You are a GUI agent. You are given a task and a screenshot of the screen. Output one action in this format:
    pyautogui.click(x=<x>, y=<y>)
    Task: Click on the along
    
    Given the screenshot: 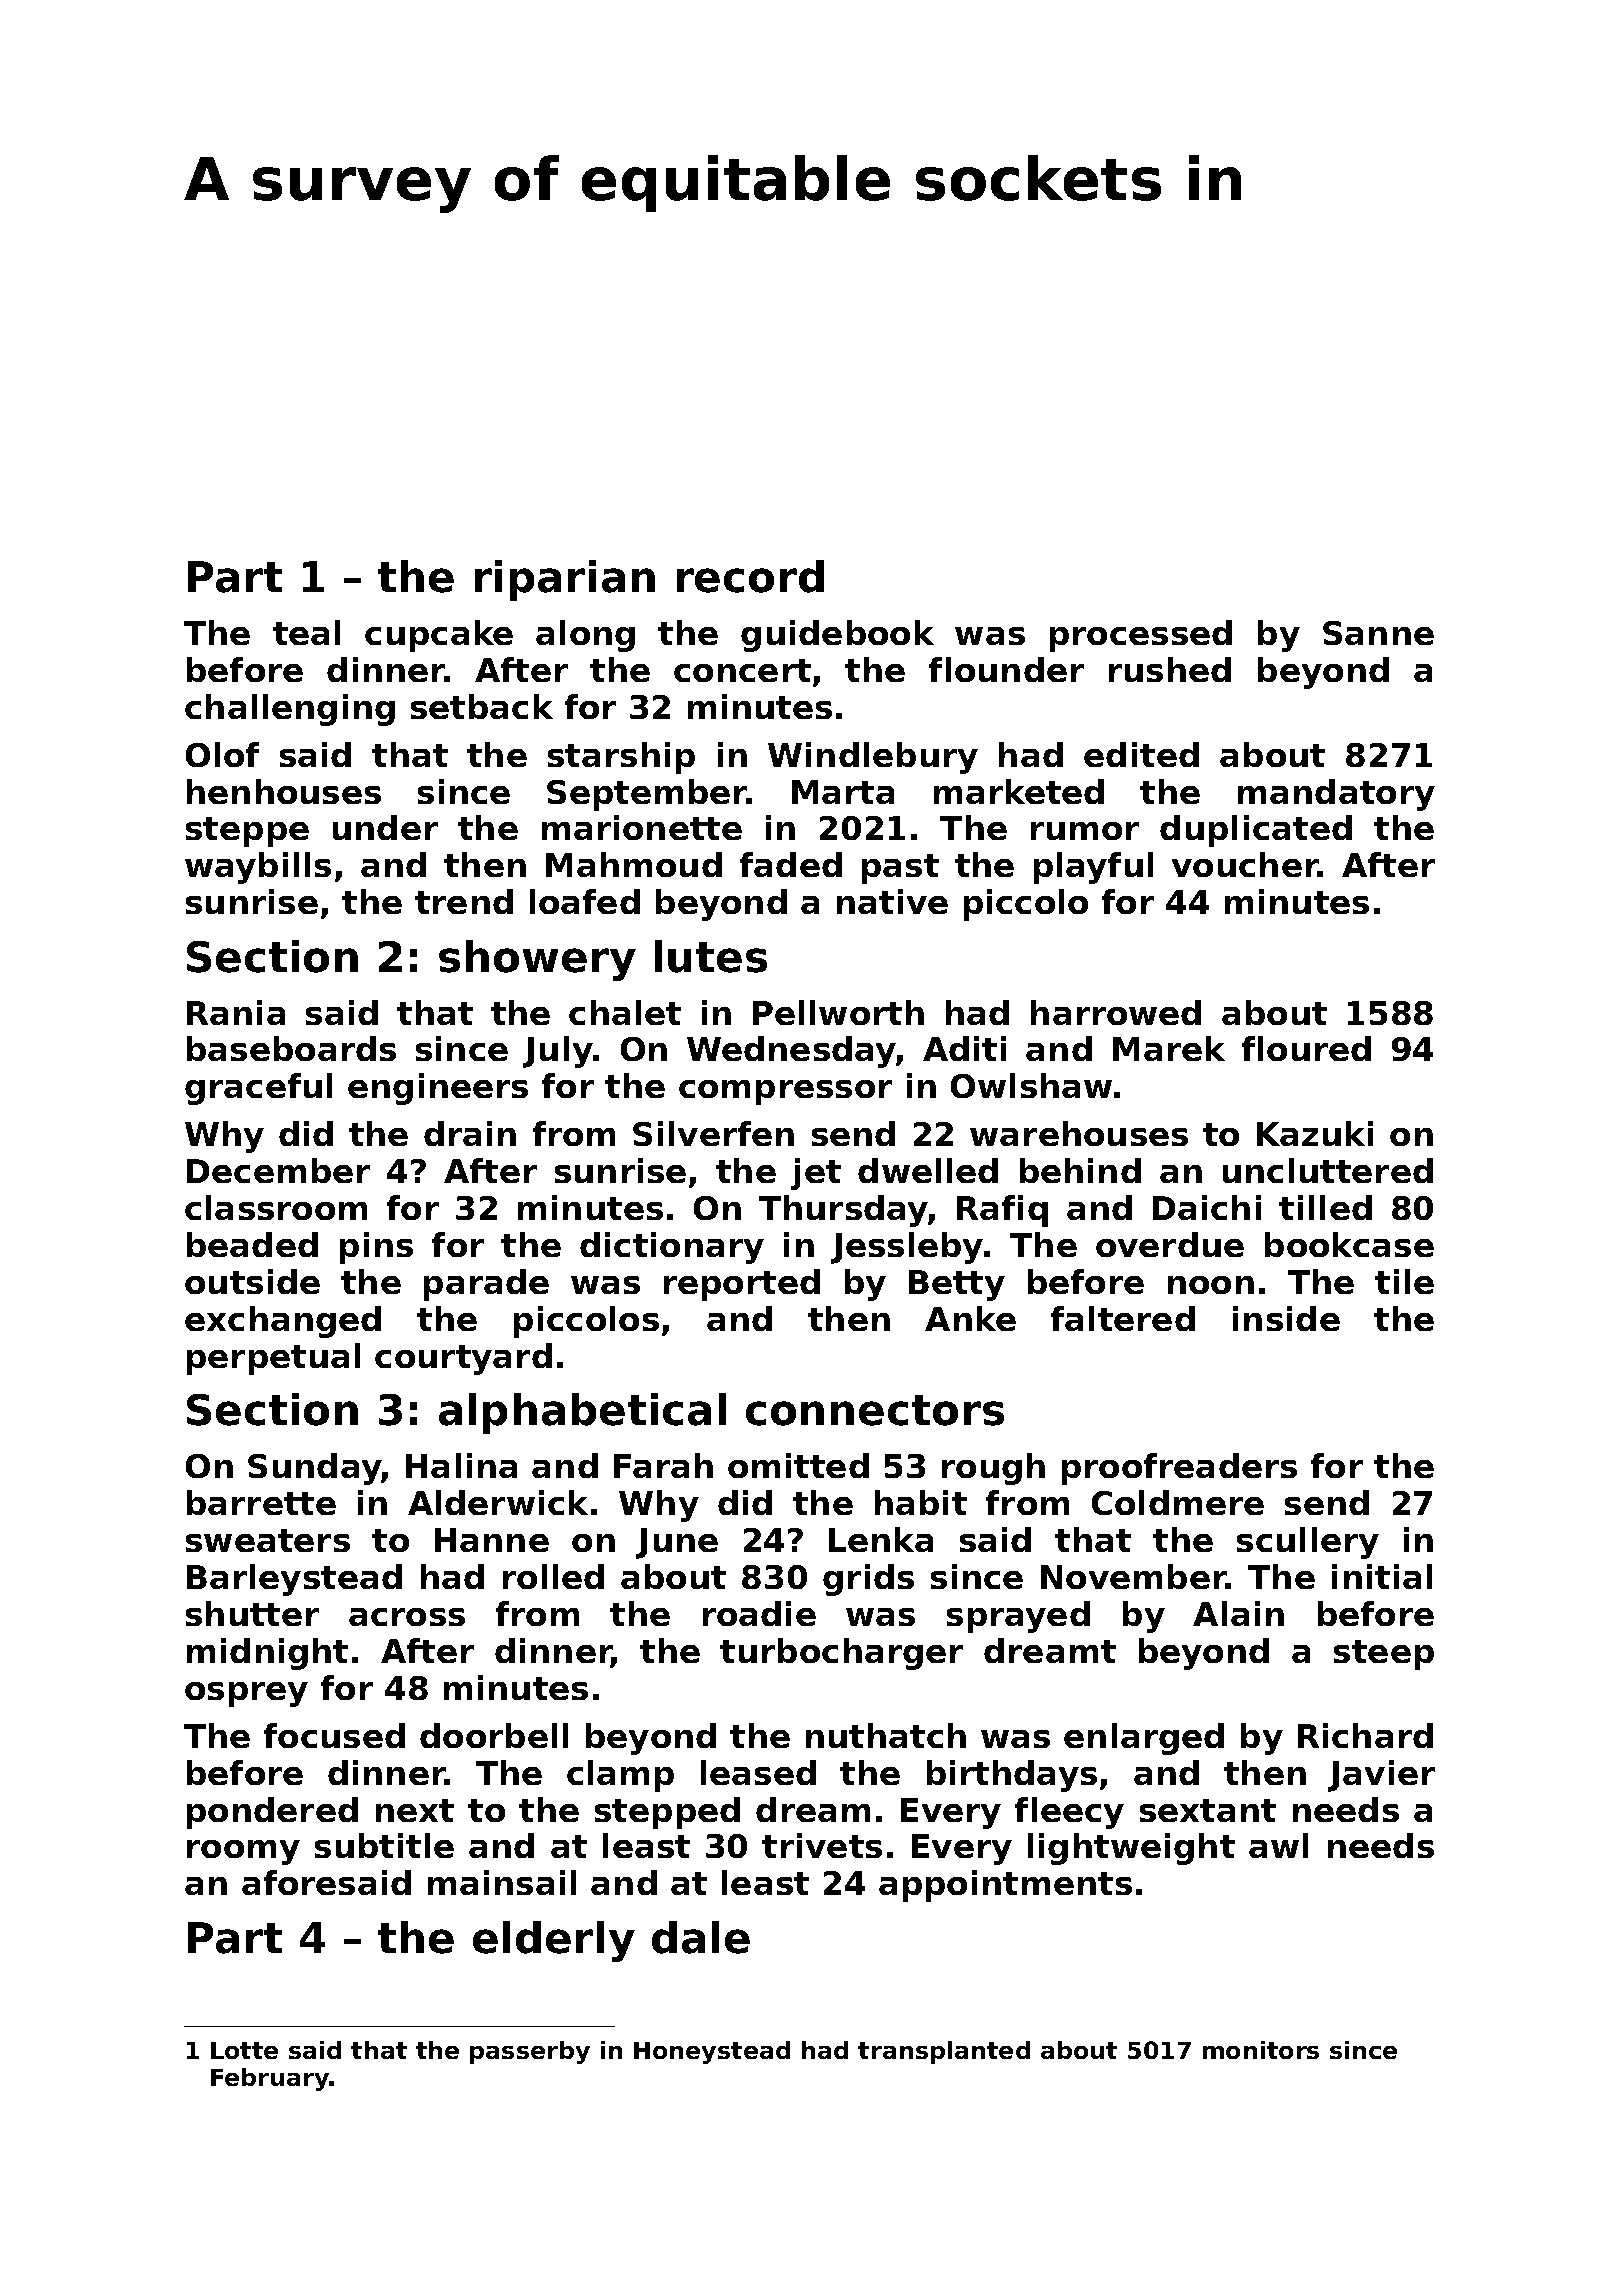 What is the action you would take?
    pyautogui.click(x=585, y=636)
